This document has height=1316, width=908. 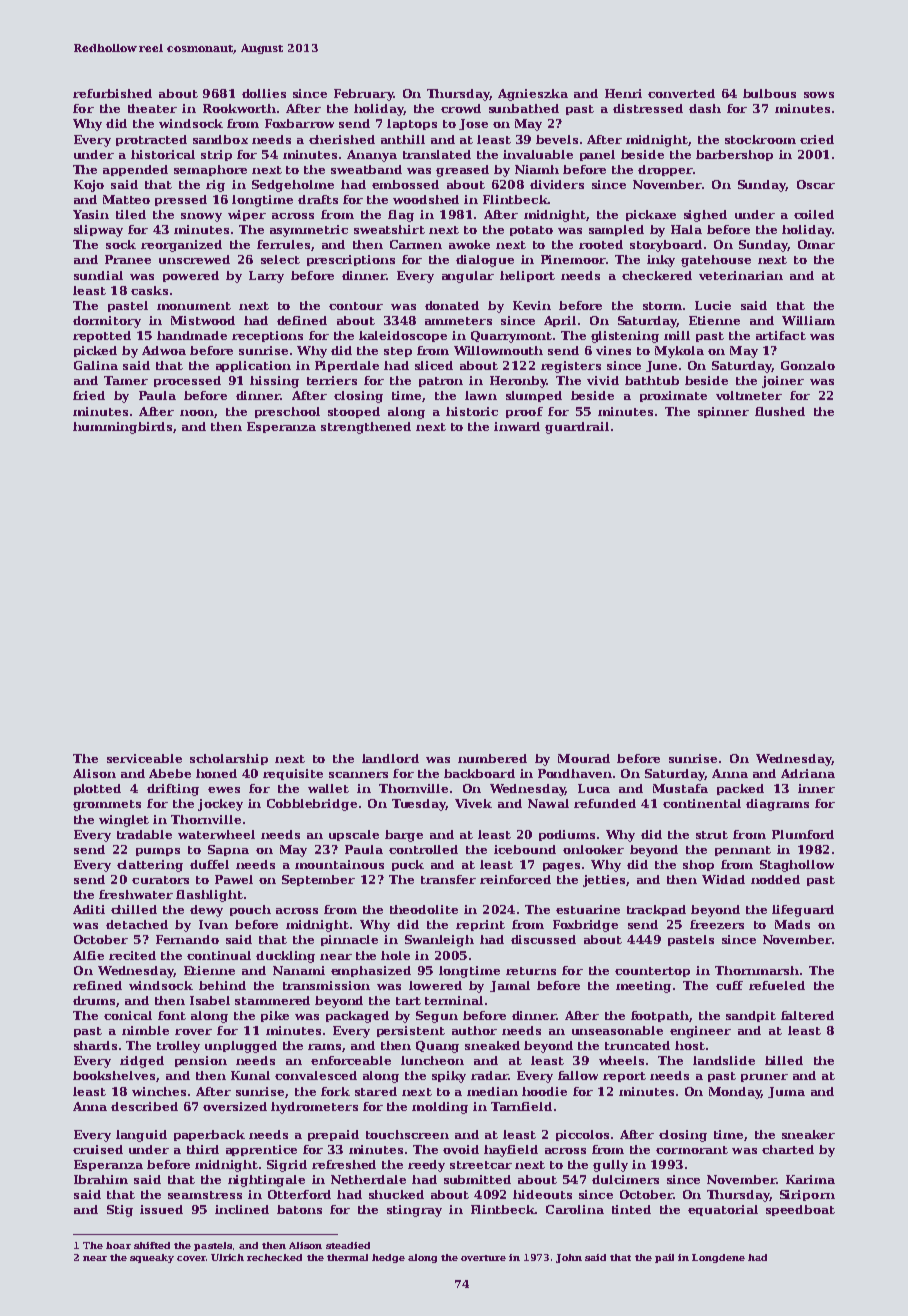 What do you see at coordinates (191, 1258) in the document?
I see `cover` at bounding box center [191, 1258].
